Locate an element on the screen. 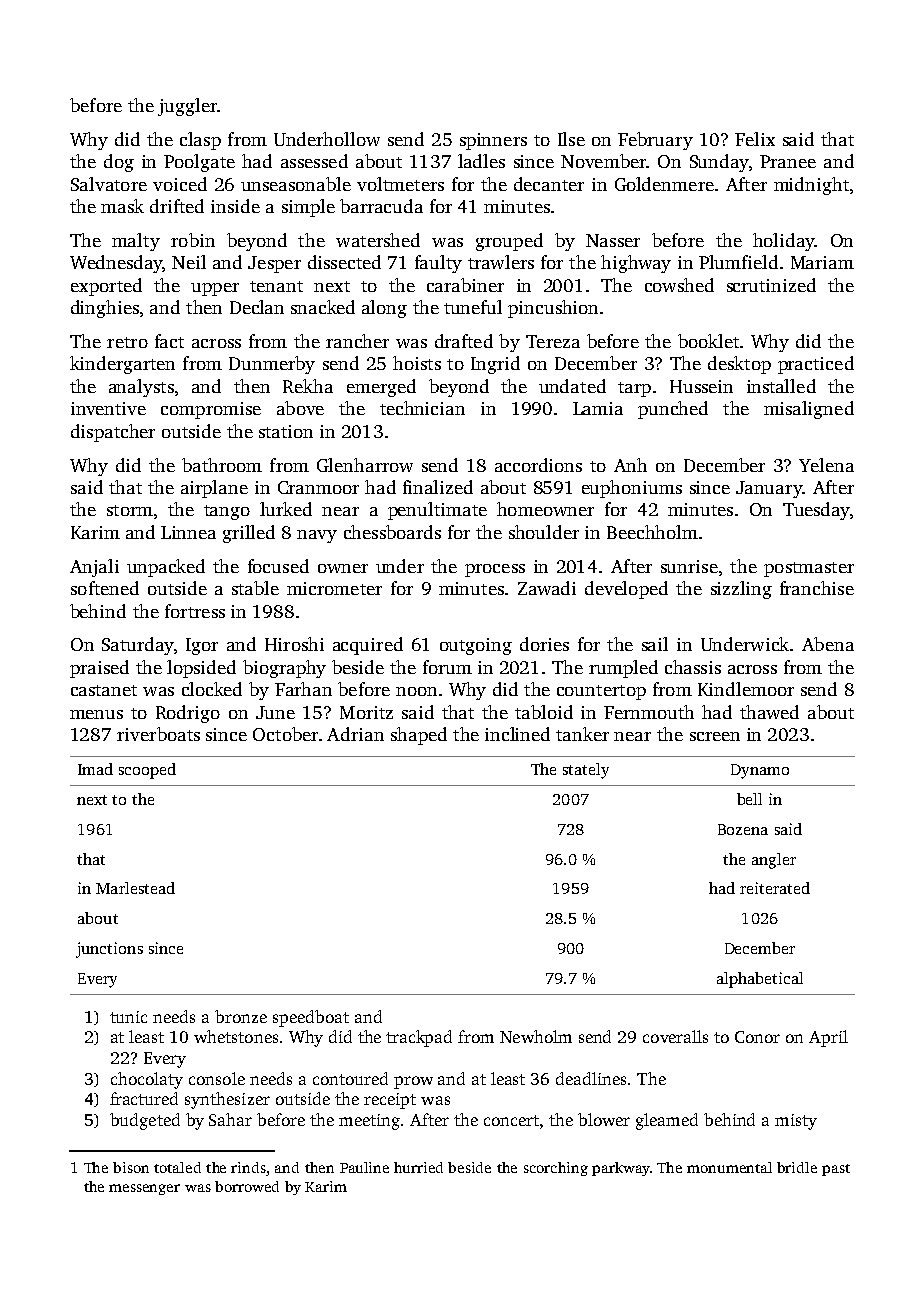 The height and width of the screenshot is (1311, 924). borrowed is located at coordinates (247, 1186).
